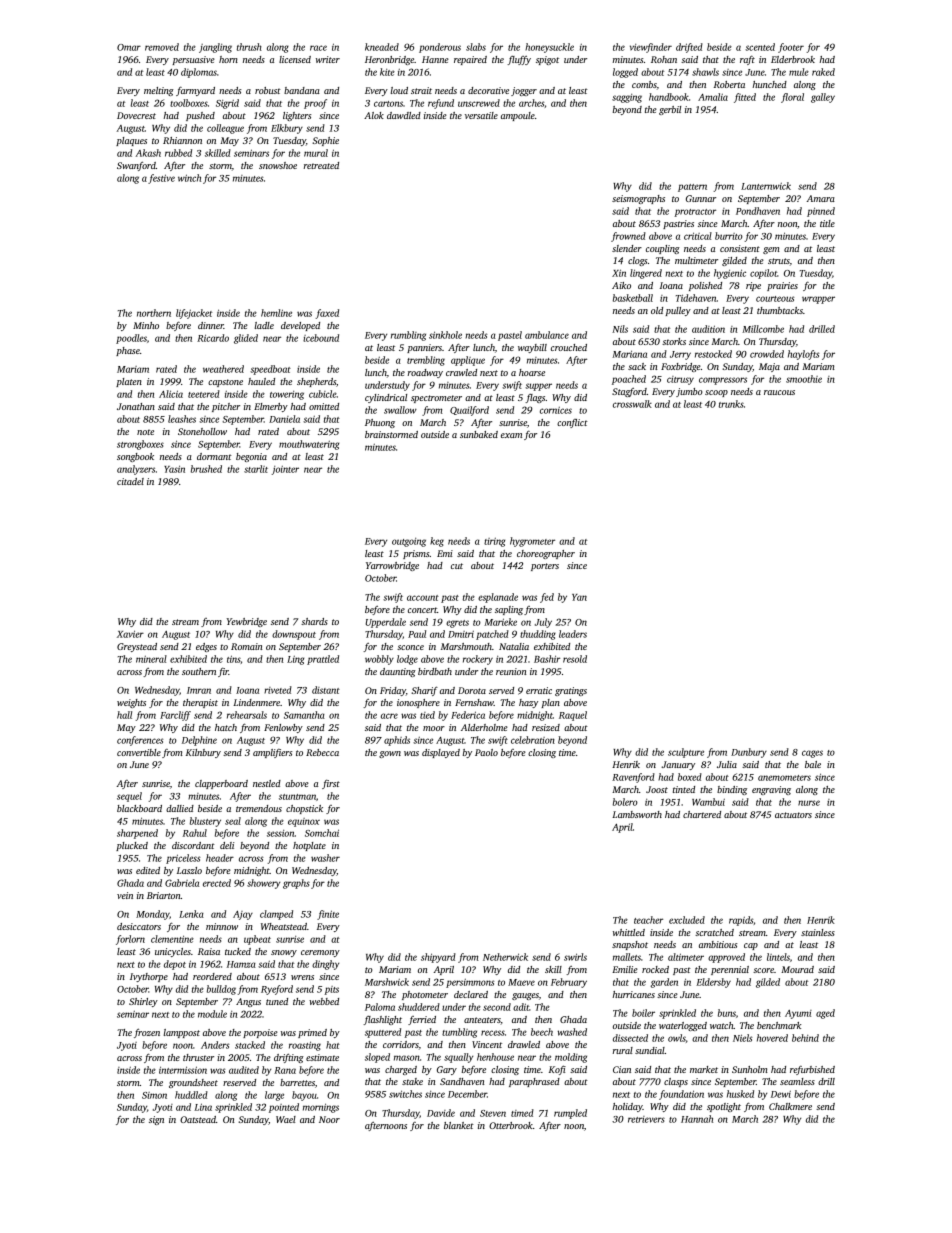 This screenshot has width=952, height=1233. What do you see at coordinates (812, 754) in the screenshot?
I see `cages` at bounding box center [812, 754].
